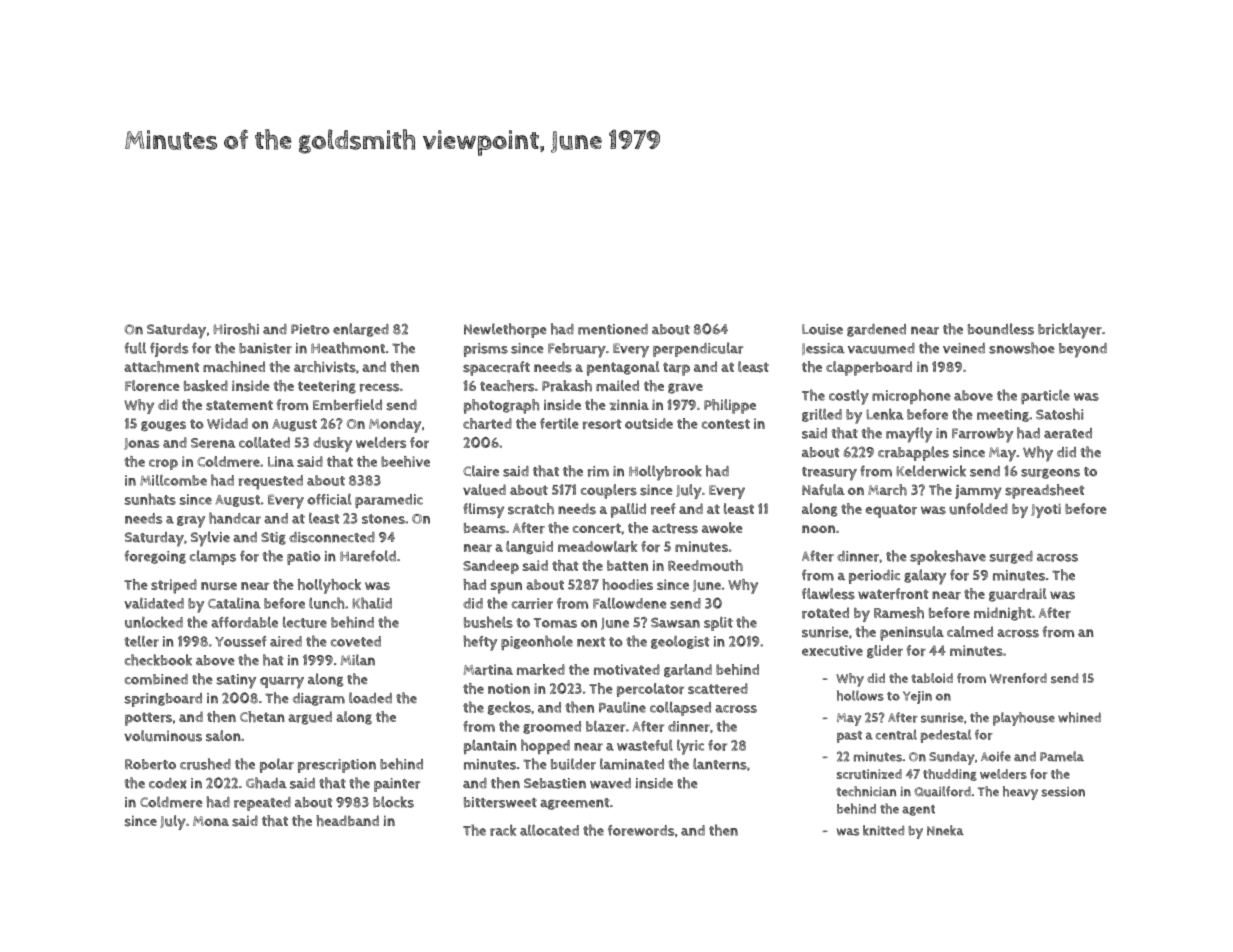 This document has height=952, width=1233. What do you see at coordinates (849, 397) in the document?
I see `costly` at bounding box center [849, 397].
